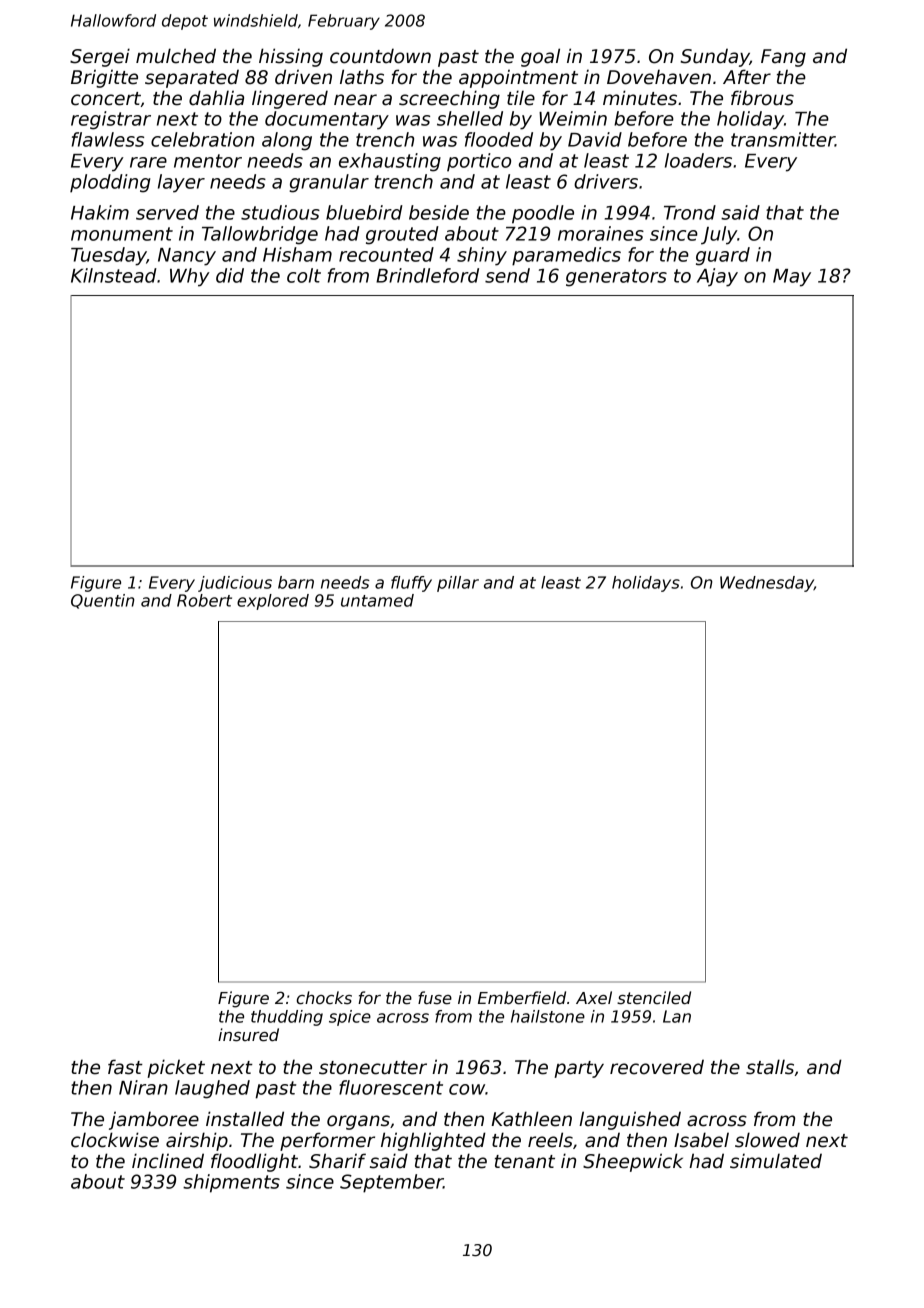  I want to click on Quentin, so click(103, 601).
